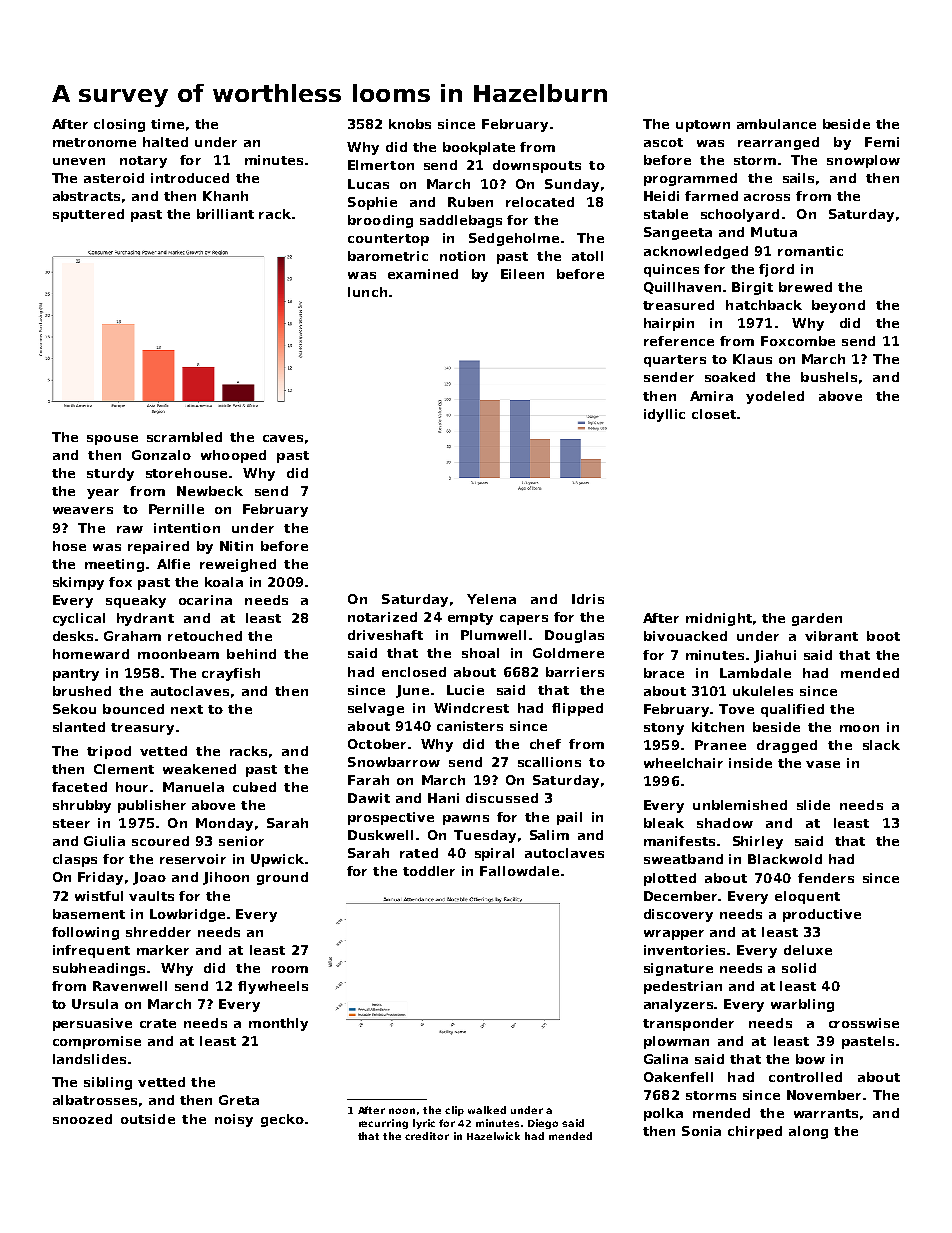 This page has width=952, height=1233. I want to click on Snowbarrow, so click(394, 762).
